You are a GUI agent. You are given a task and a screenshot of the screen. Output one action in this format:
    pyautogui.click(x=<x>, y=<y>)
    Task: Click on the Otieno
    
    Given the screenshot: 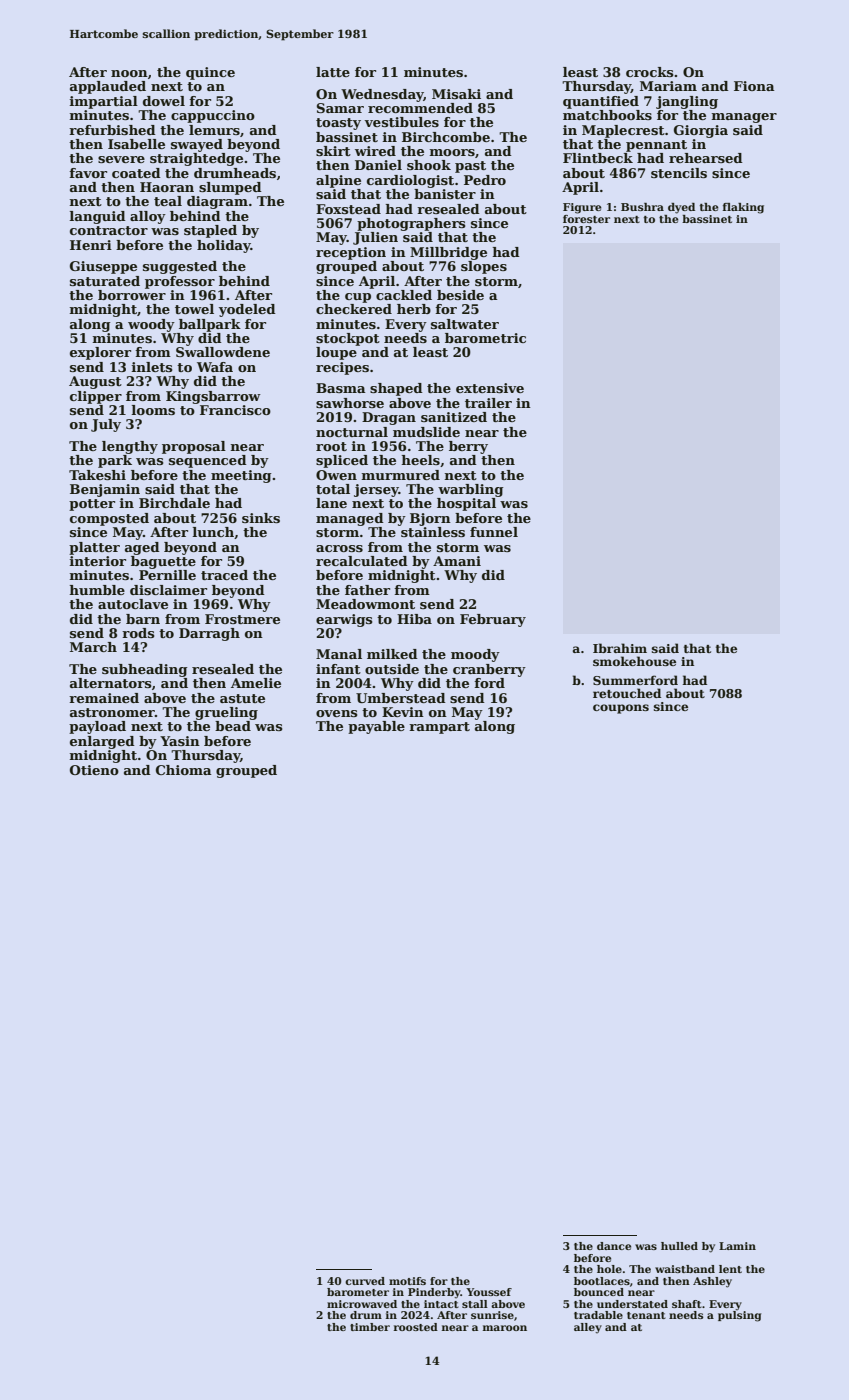 What is the action you would take?
    pyautogui.click(x=94, y=770)
